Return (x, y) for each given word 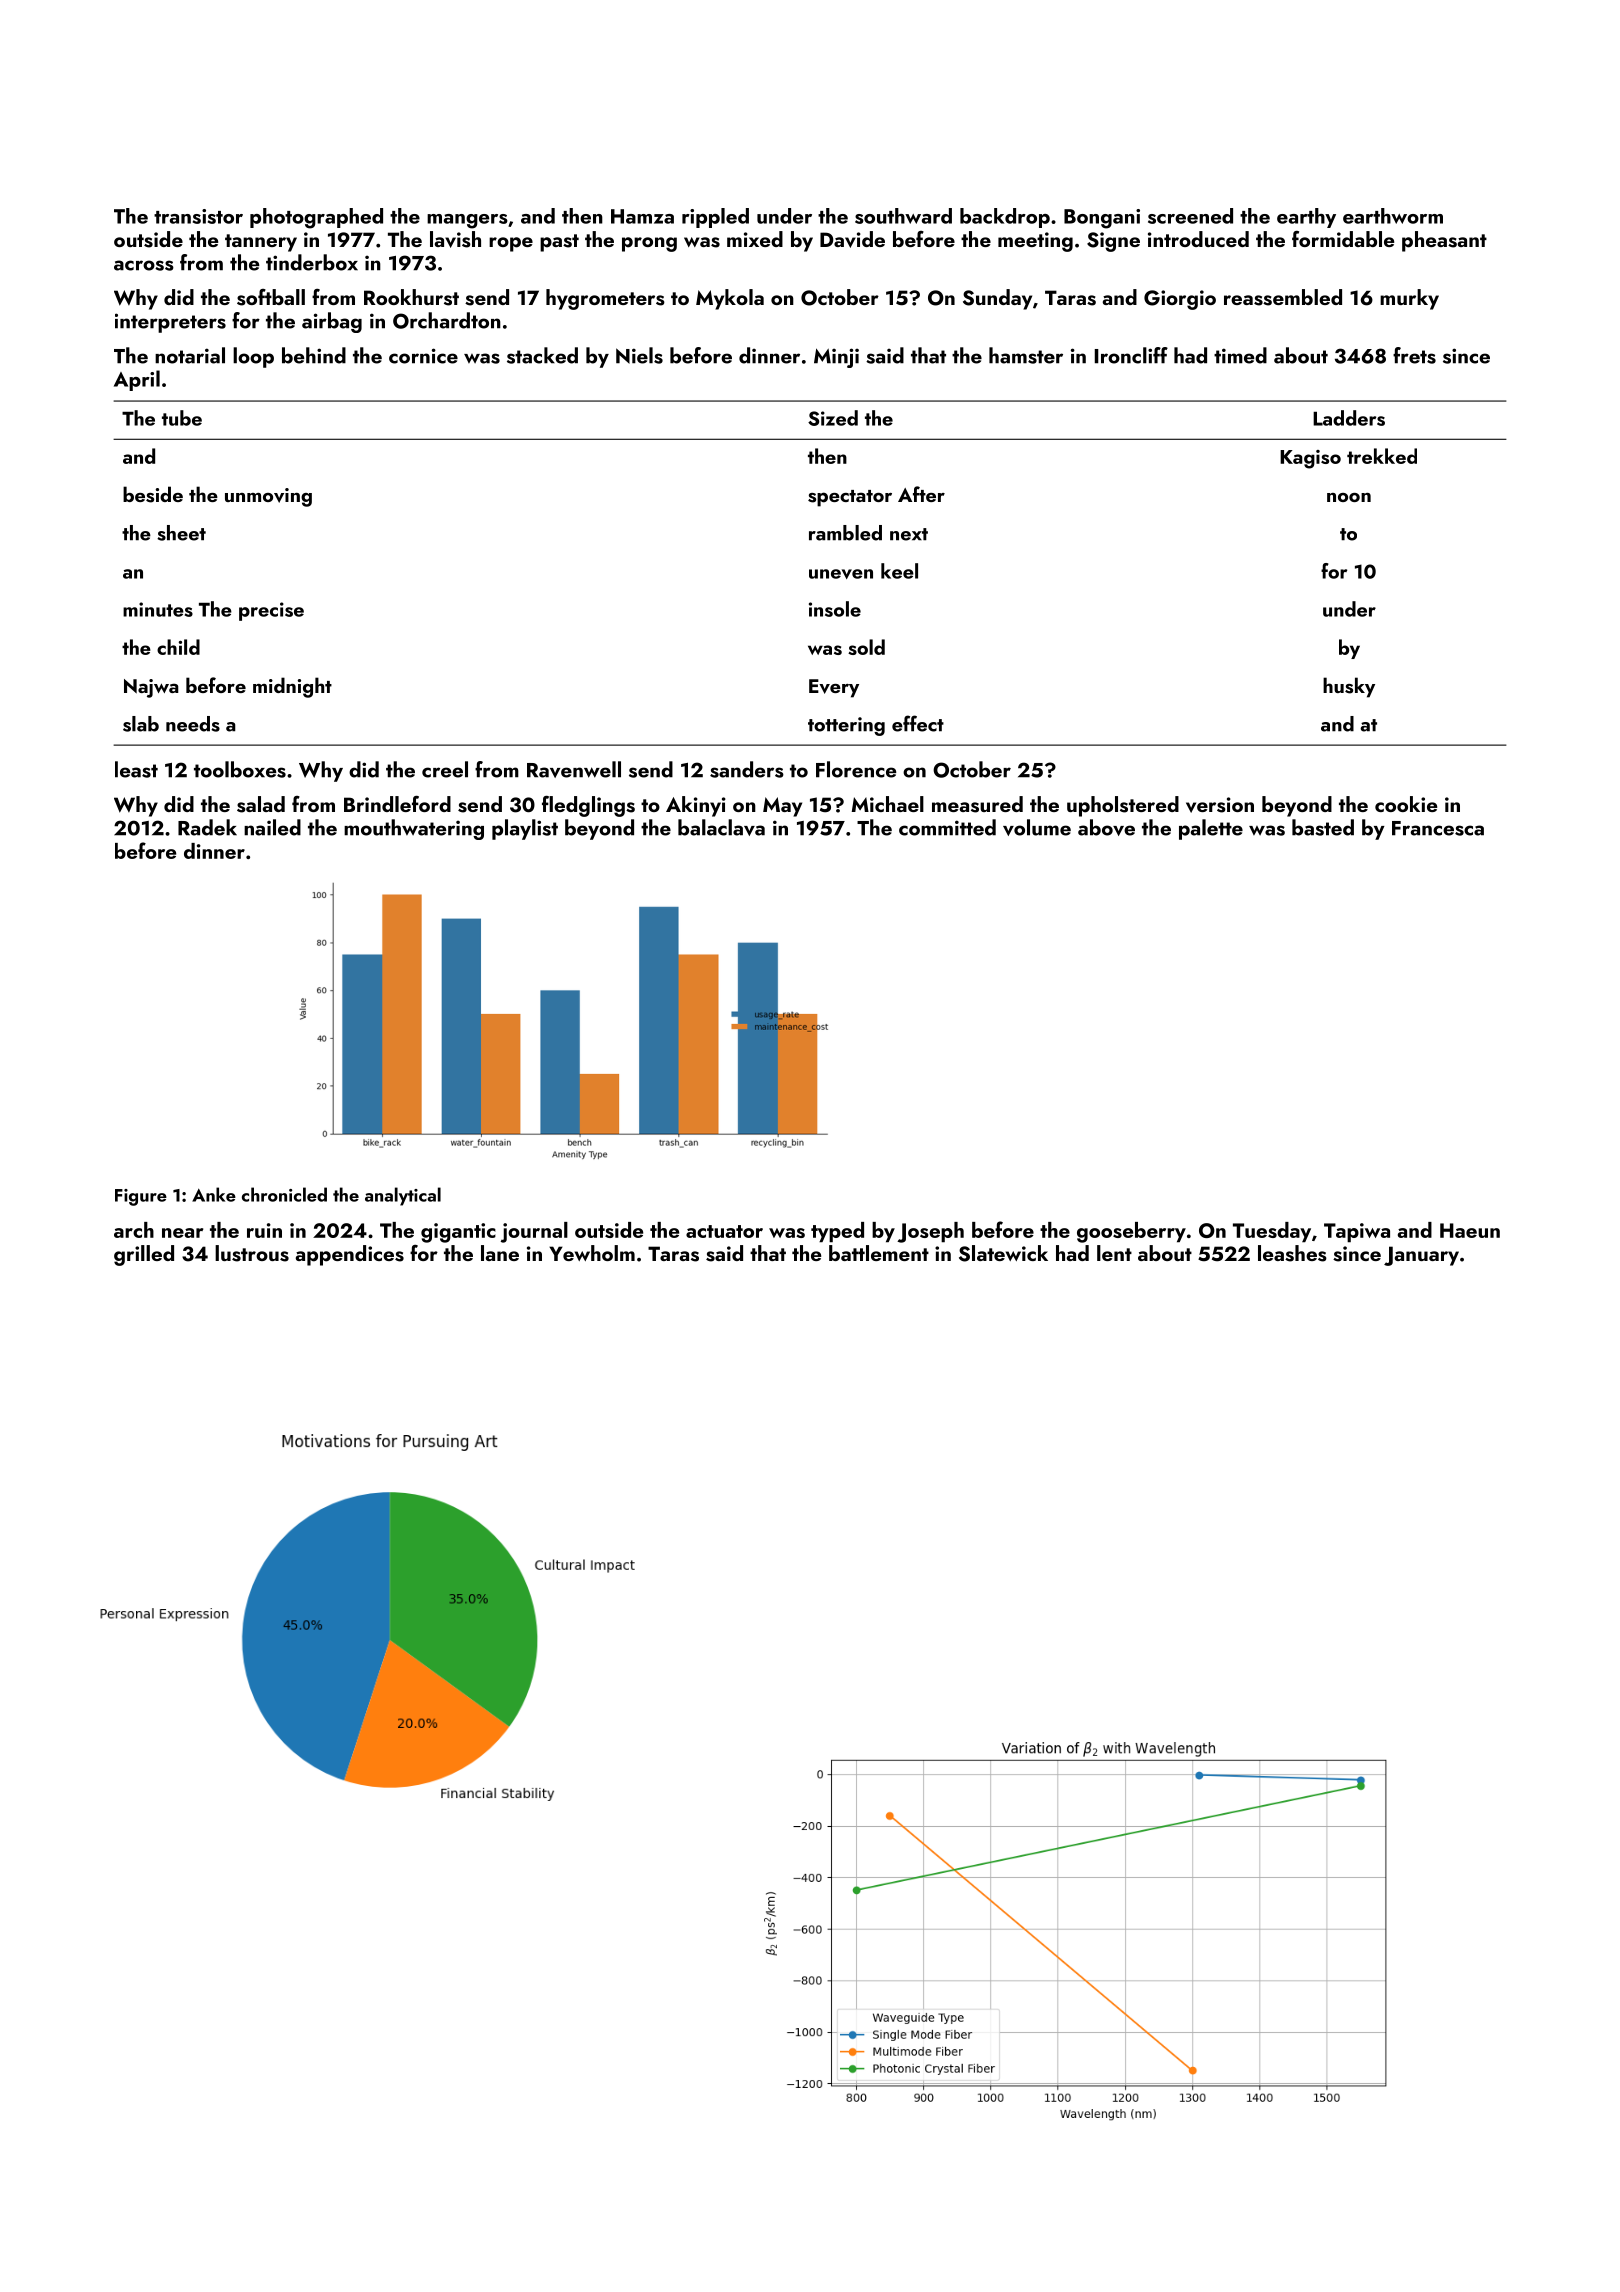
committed (947, 827)
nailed (272, 827)
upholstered (1123, 806)
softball (271, 297)
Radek (207, 827)
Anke (214, 1194)
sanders (747, 769)
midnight (292, 687)
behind (314, 355)
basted (1323, 827)
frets (1414, 355)
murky (1409, 299)
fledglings (588, 806)
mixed (755, 239)
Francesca (1438, 828)
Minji (836, 358)
